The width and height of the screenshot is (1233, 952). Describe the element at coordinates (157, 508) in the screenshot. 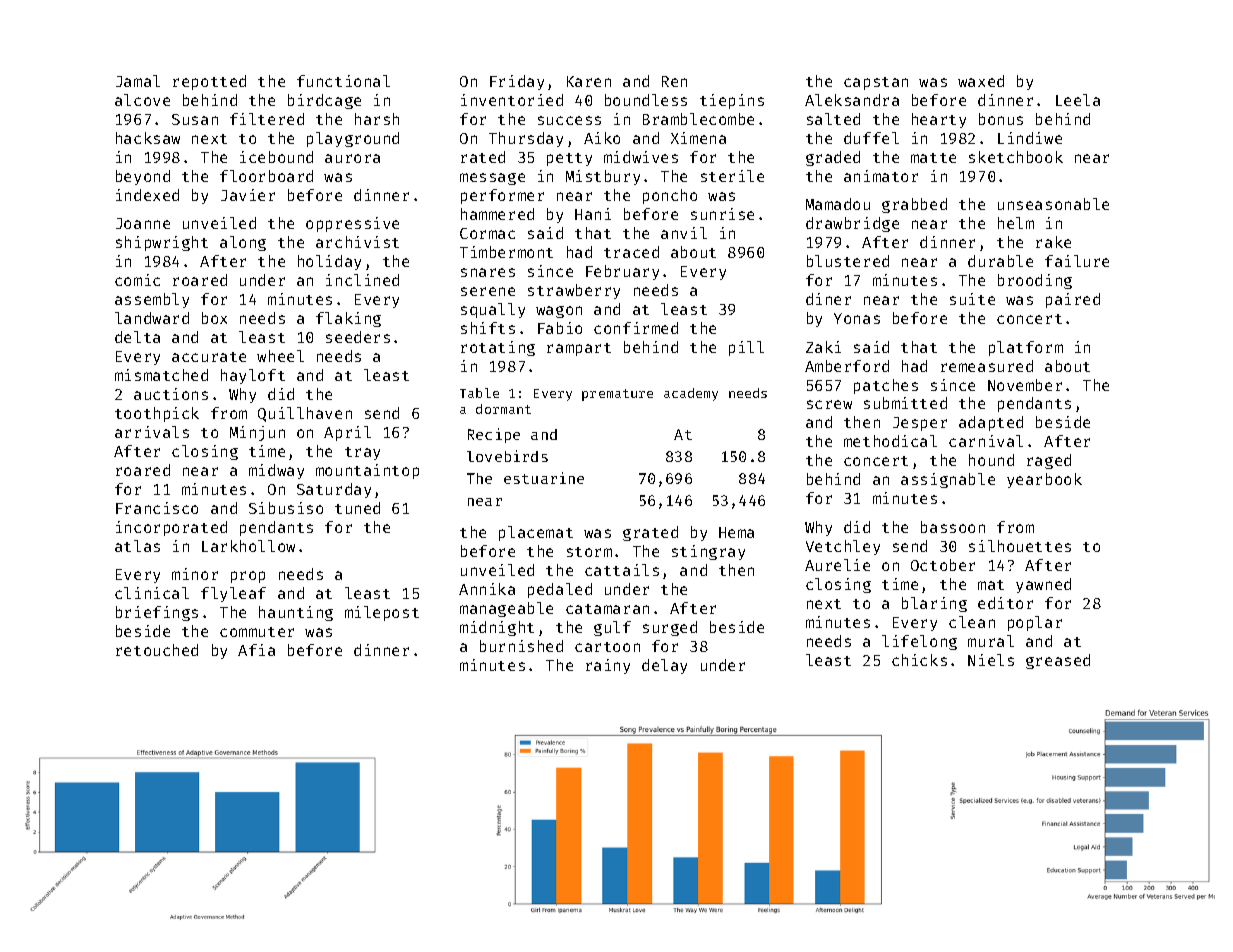

I see `Francisco` at that location.
